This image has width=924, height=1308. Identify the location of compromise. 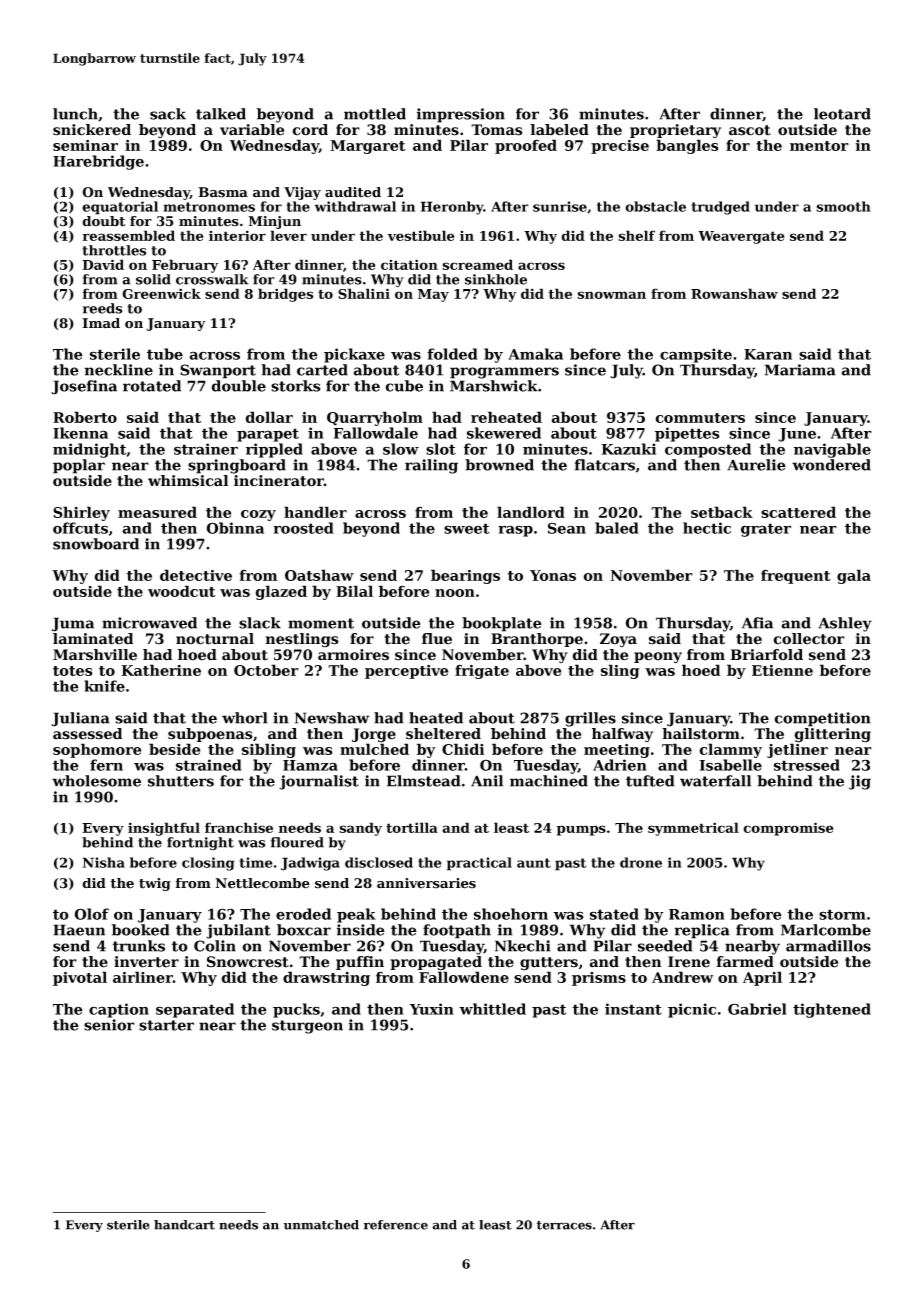
(788, 829).
